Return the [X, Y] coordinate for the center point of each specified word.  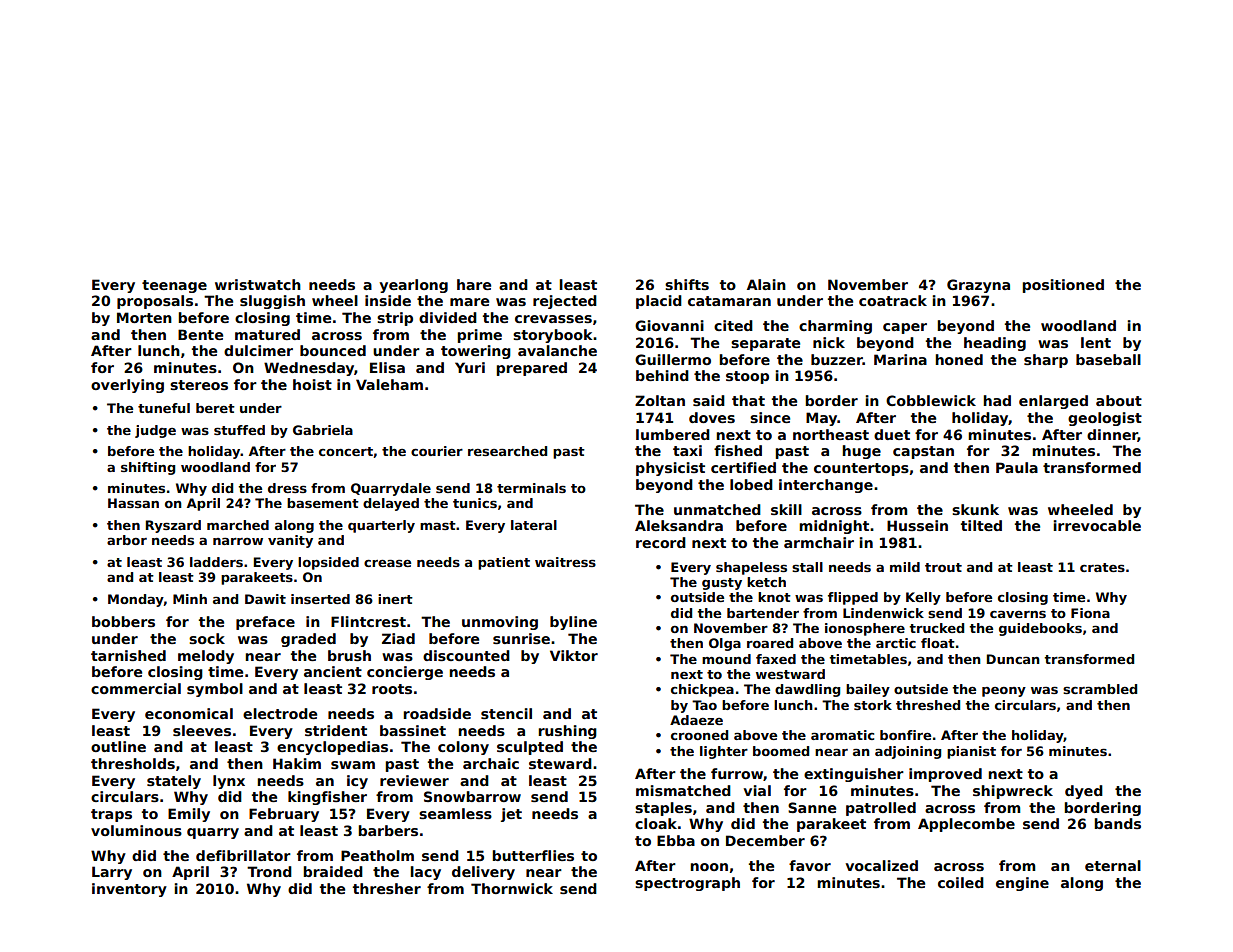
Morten [144, 317]
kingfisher [327, 798]
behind [662, 375]
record [661, 542]
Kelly [923, 598]
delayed [391, 504]
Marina [900, 359]
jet [511, 815]
